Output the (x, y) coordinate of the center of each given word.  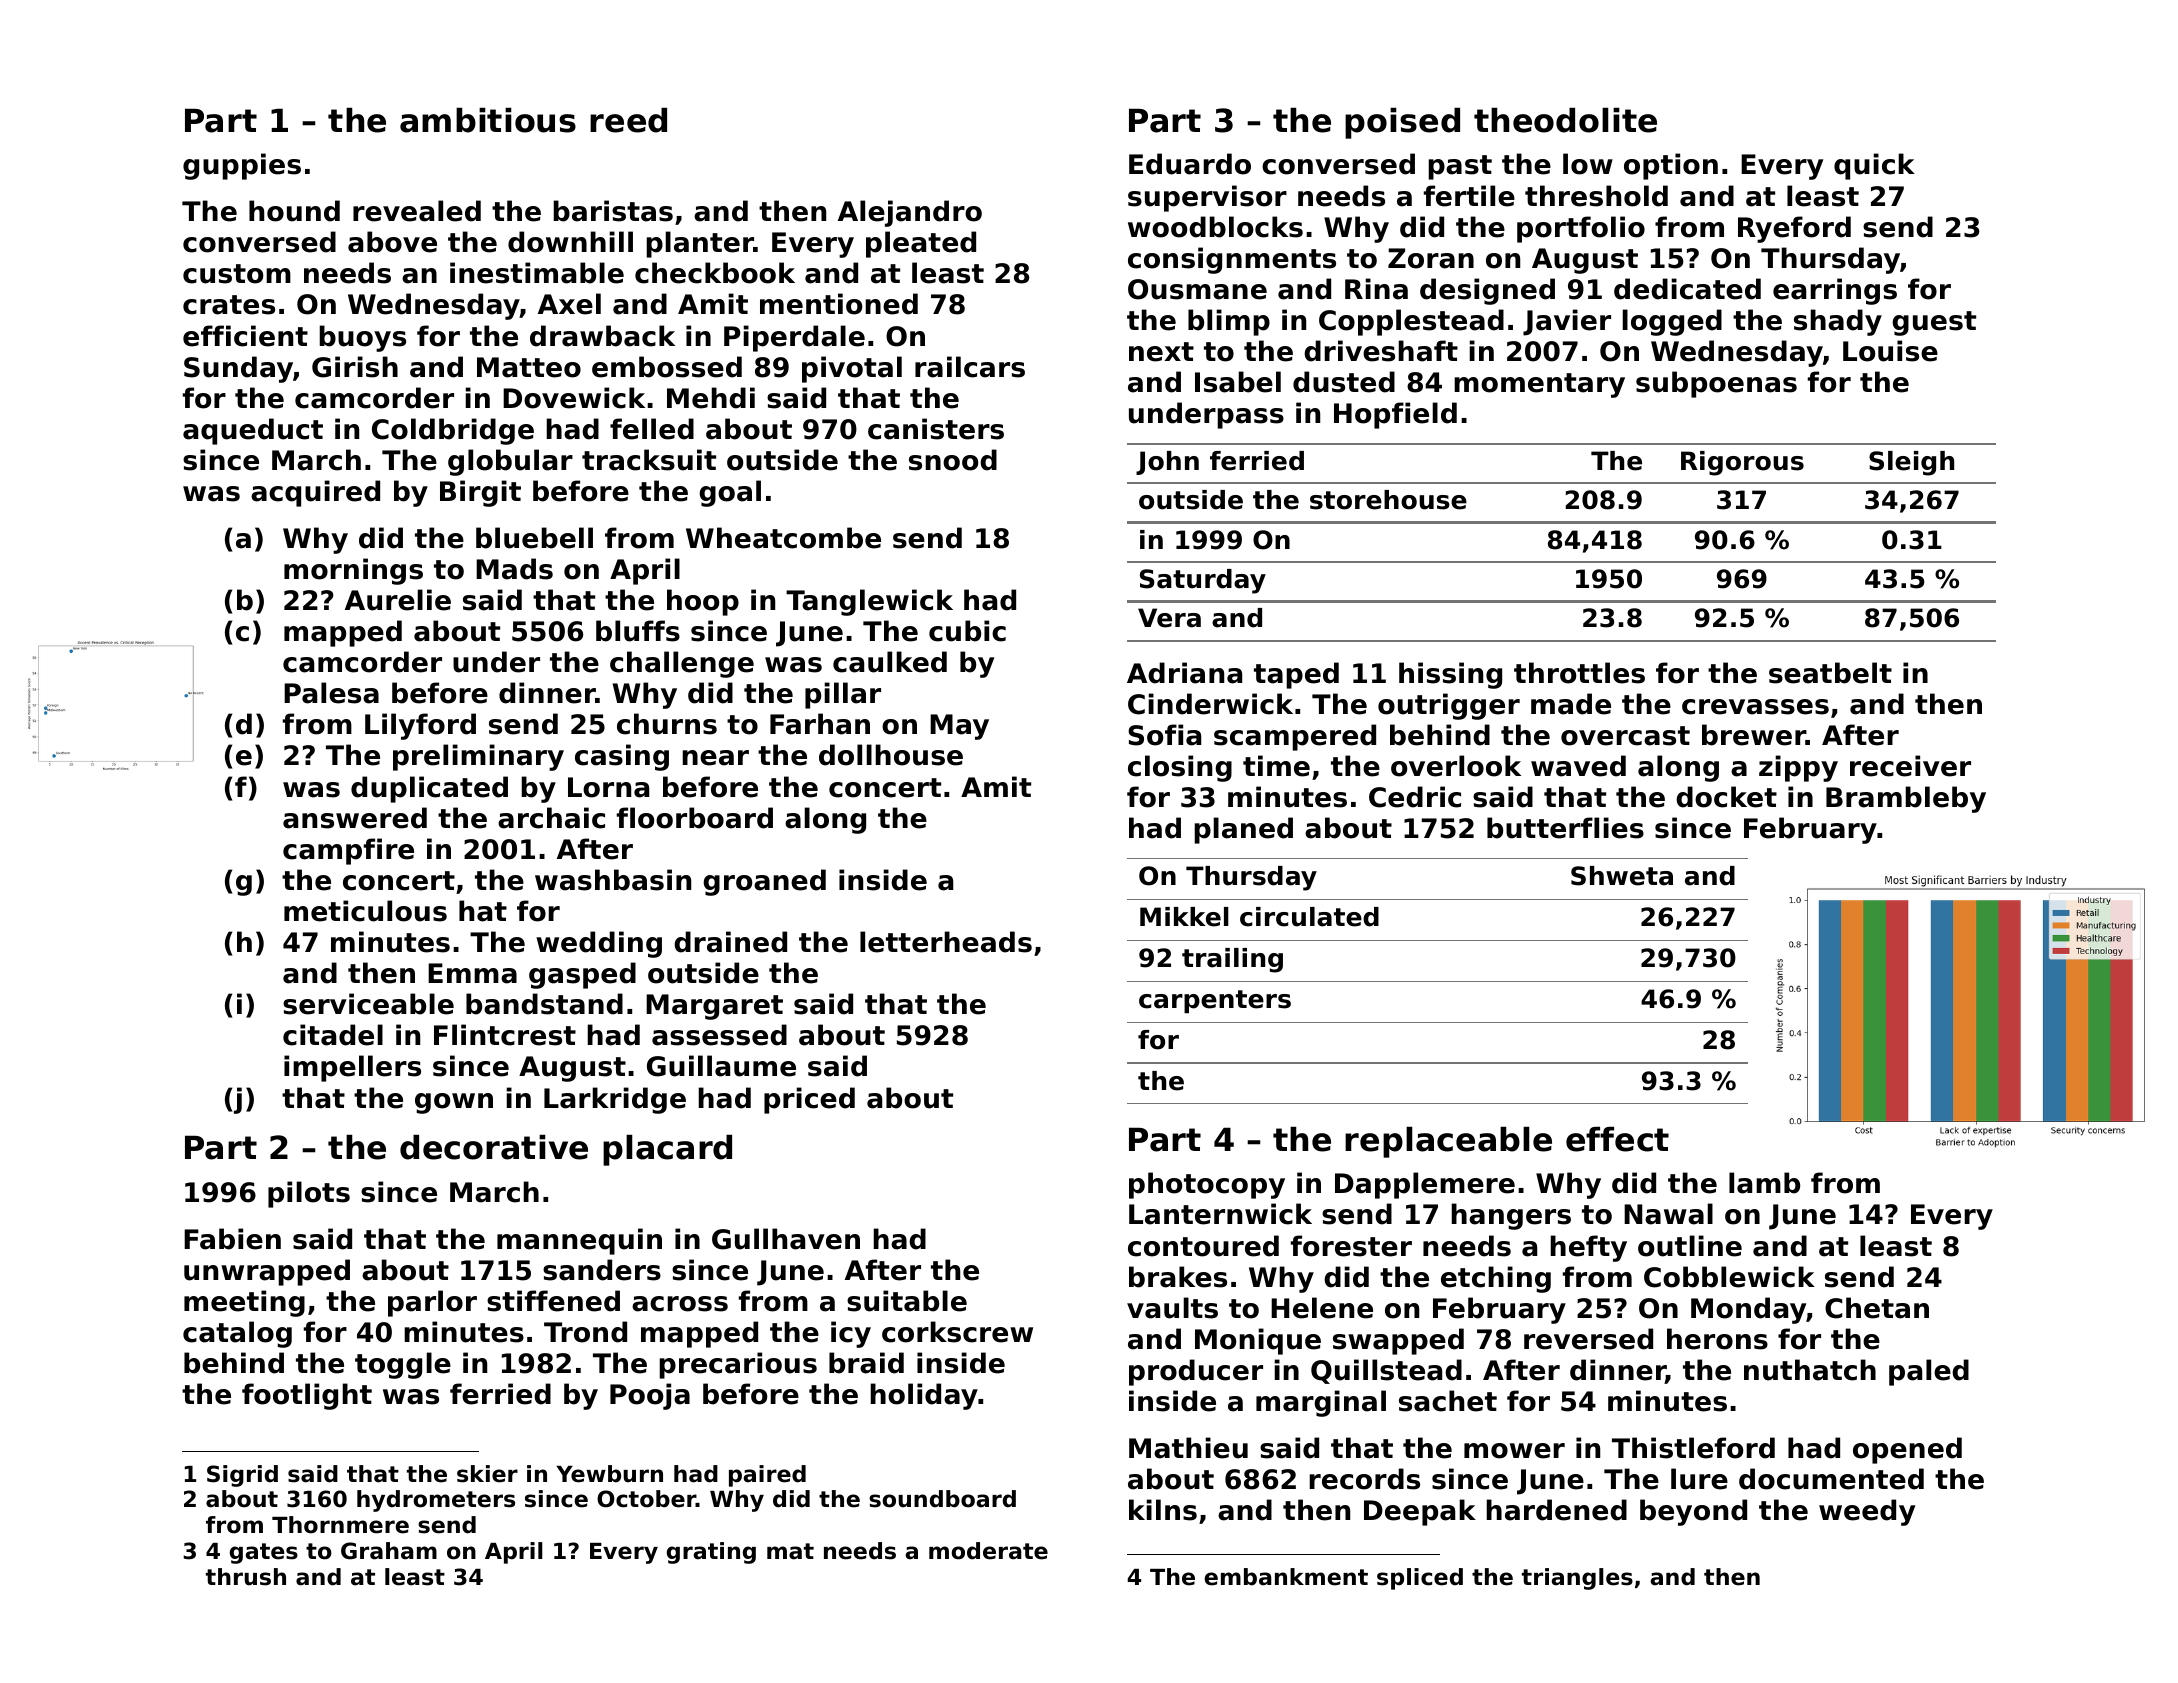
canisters (936, 429)
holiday (924, 1396)
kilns (1163, 1510)
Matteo (529, 367)
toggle (403, 1365)
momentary (1539, 385)
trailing (1232, 960)
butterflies (1565, 828)
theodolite (1565, 120)
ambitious (488, 120)
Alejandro (910, 213)
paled (1929, 1372)
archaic (551, 818)
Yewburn (609, 1474)
